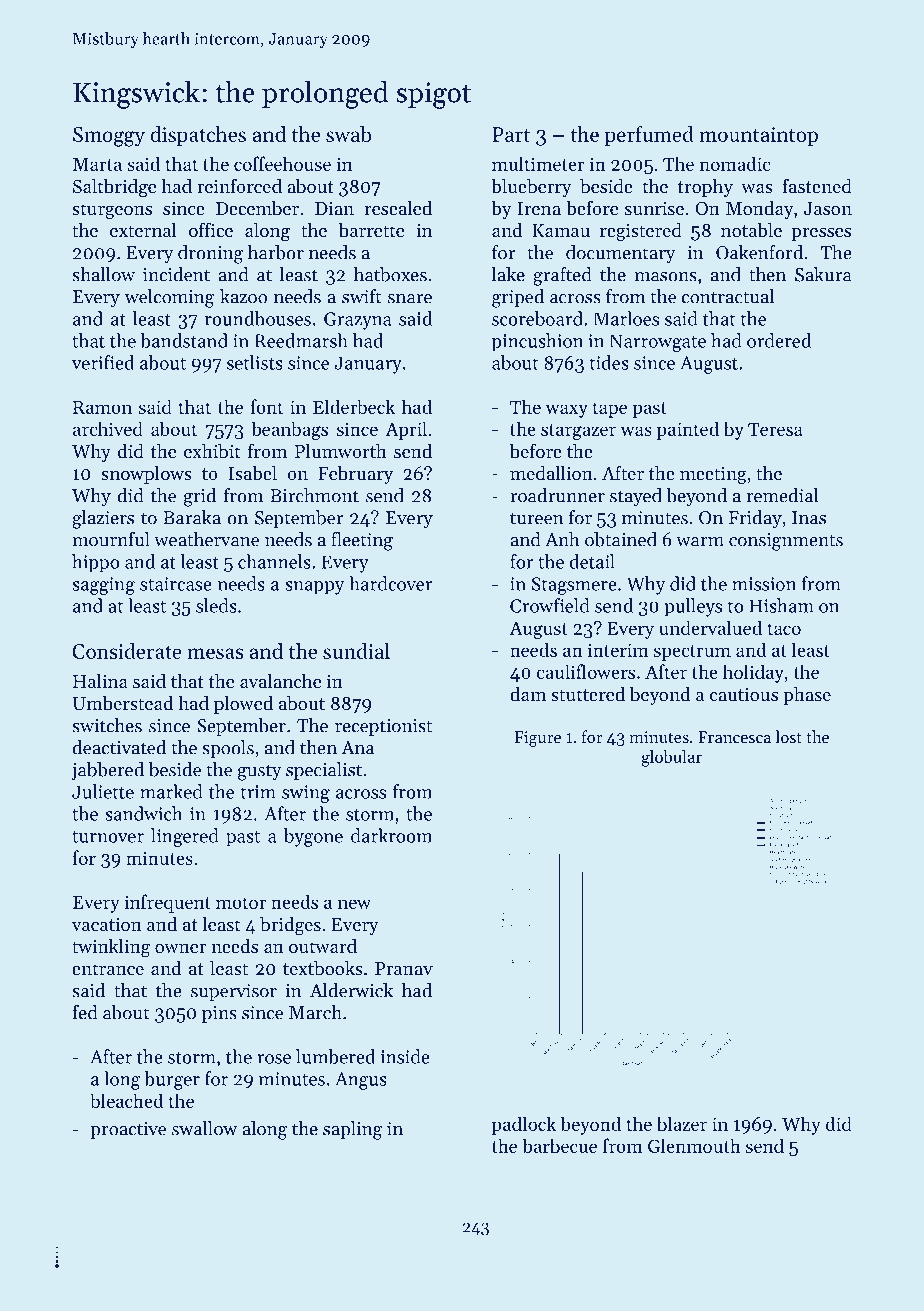  What do you see at coordinates (531, 188) in the screenshot?
I see `blueberry` at bounding box center [531, 188].
